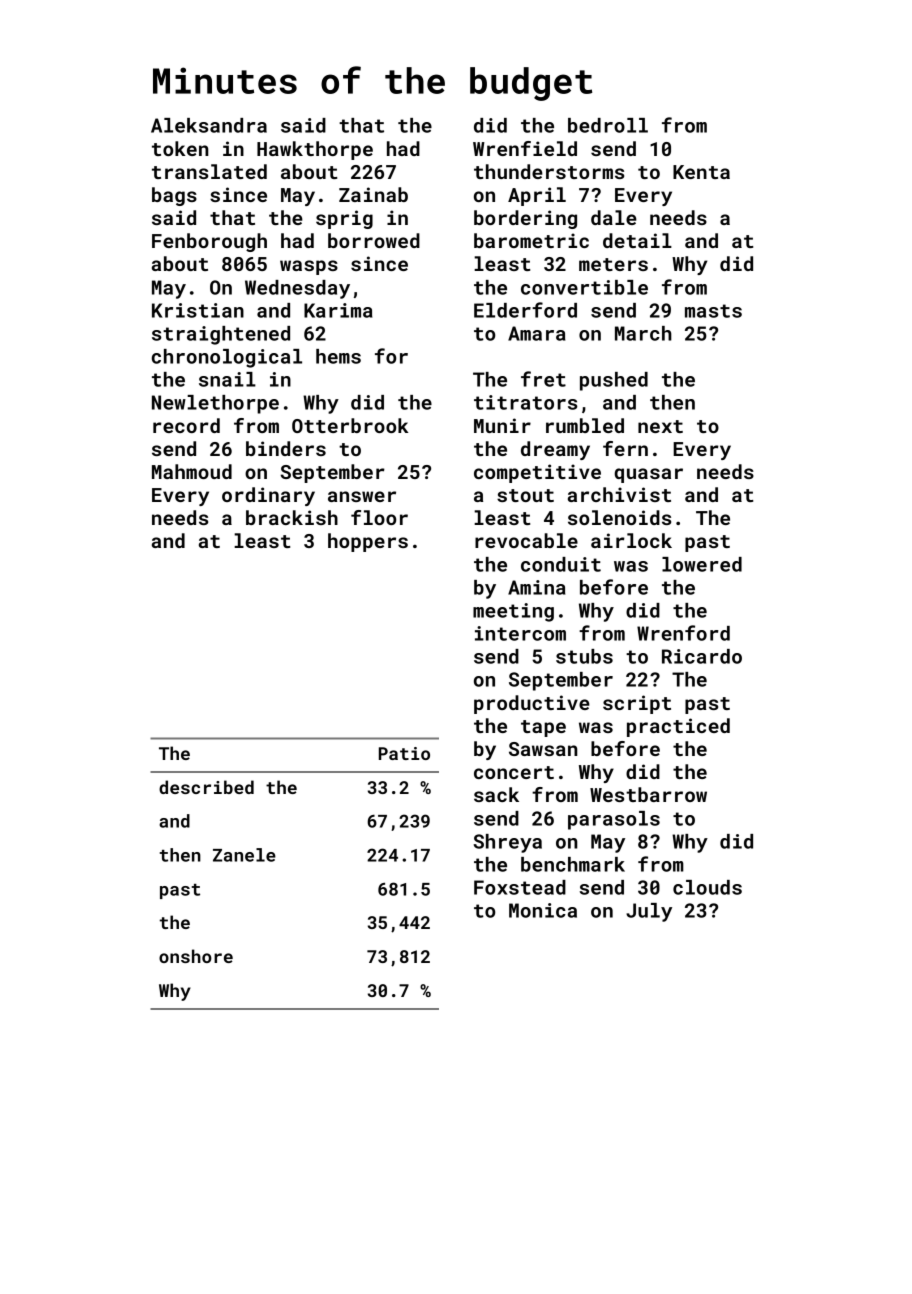 The height and width of the screenshot is (1294, 912). What do you see at coordinates (532, 704) in the screenshot?
I see `productive` at bounding box center [532, 704].
